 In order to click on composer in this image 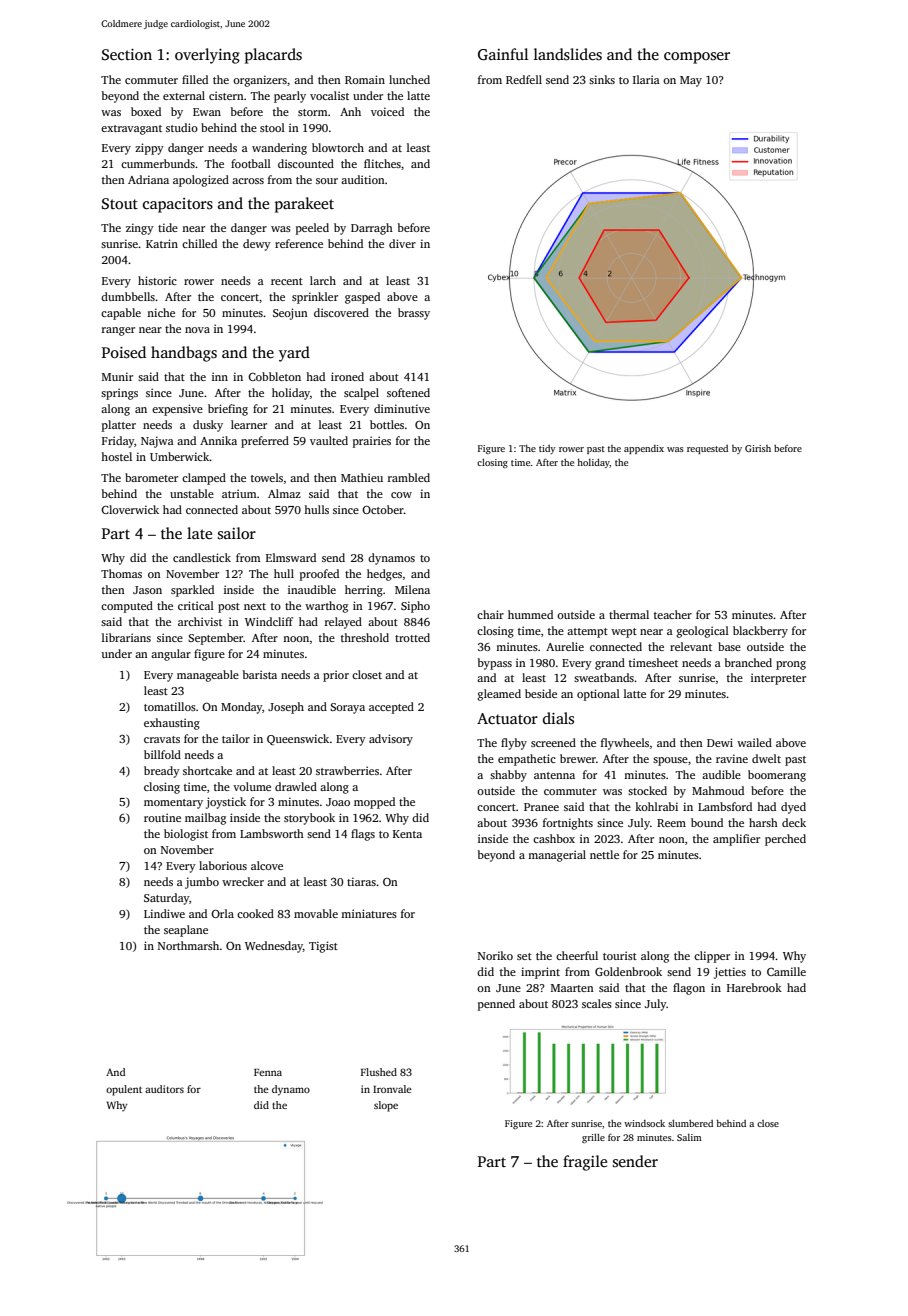, I will do `click(697, 58)`.
